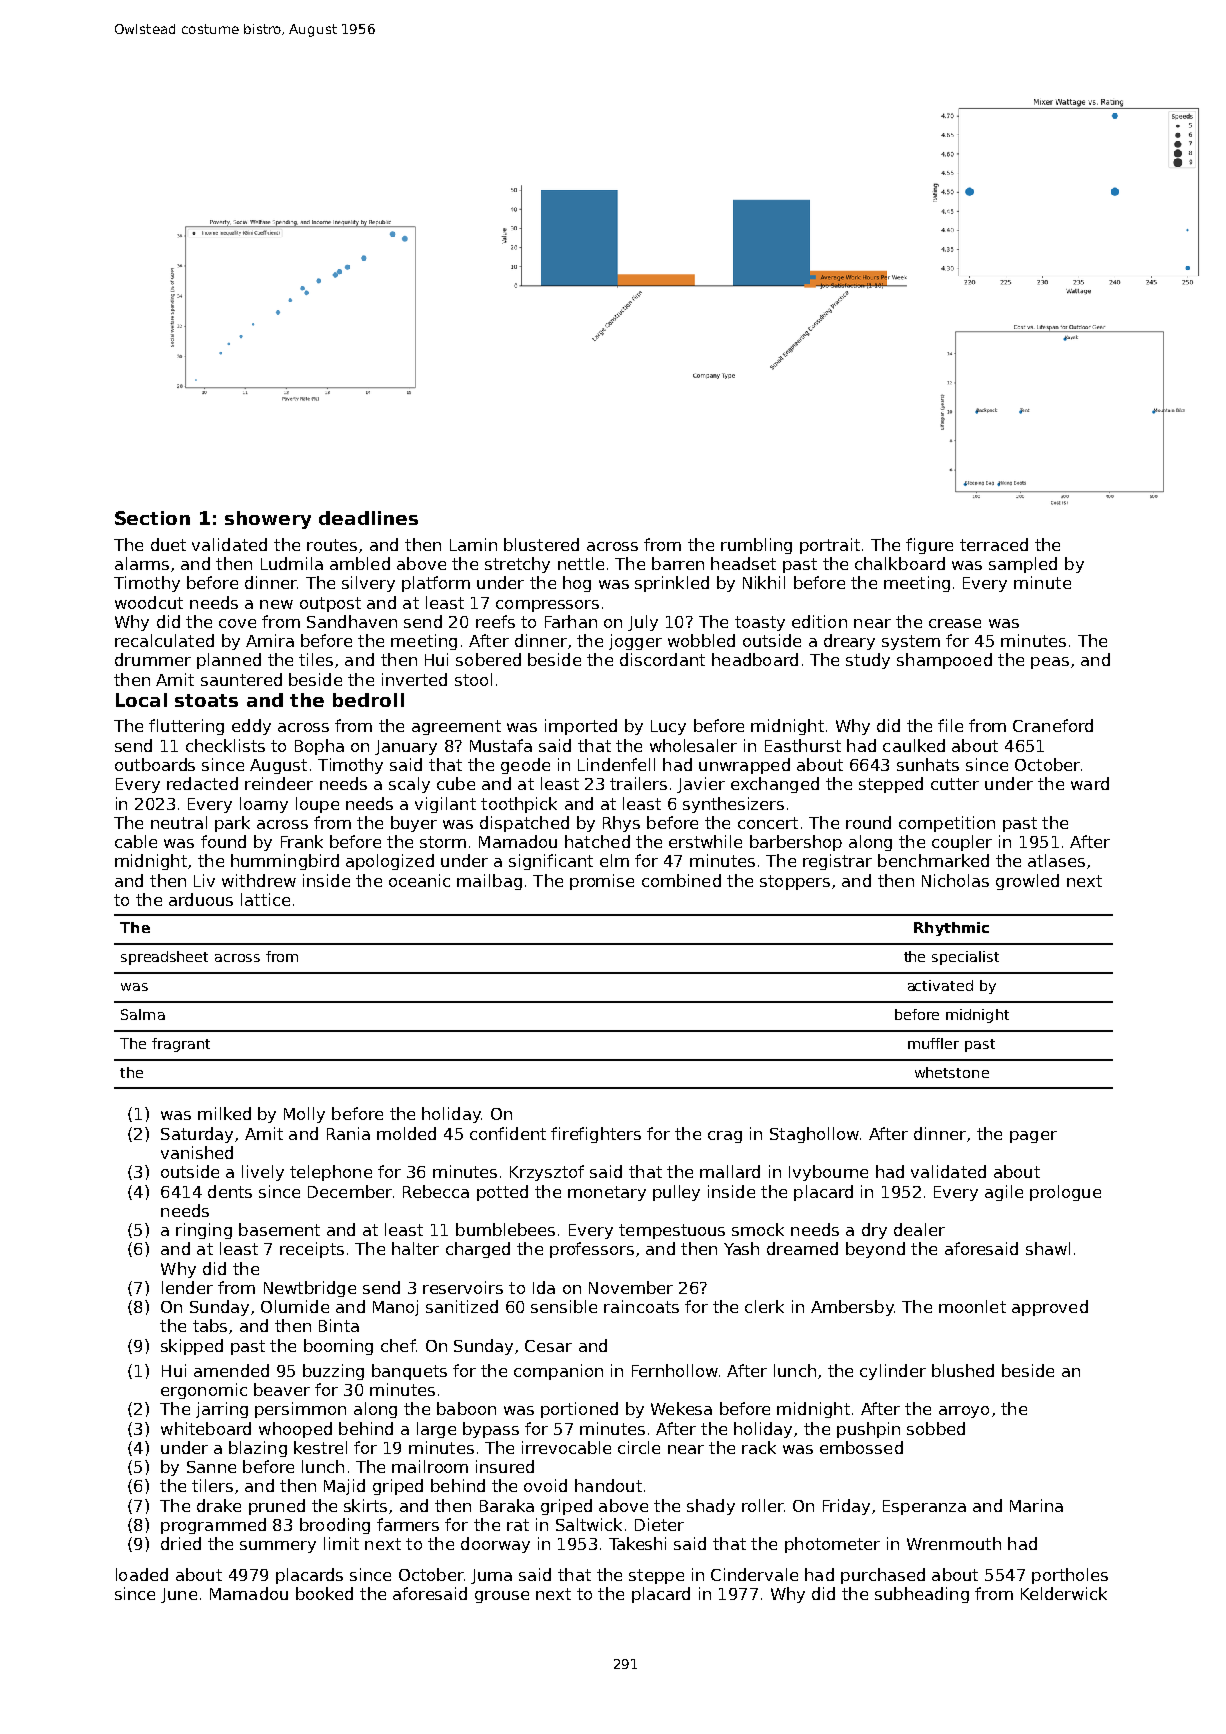 The image size is (1226, 1734). Describe the element at coordinates (952, 1072) in the screenshot. I see `whetstone` at that location.
